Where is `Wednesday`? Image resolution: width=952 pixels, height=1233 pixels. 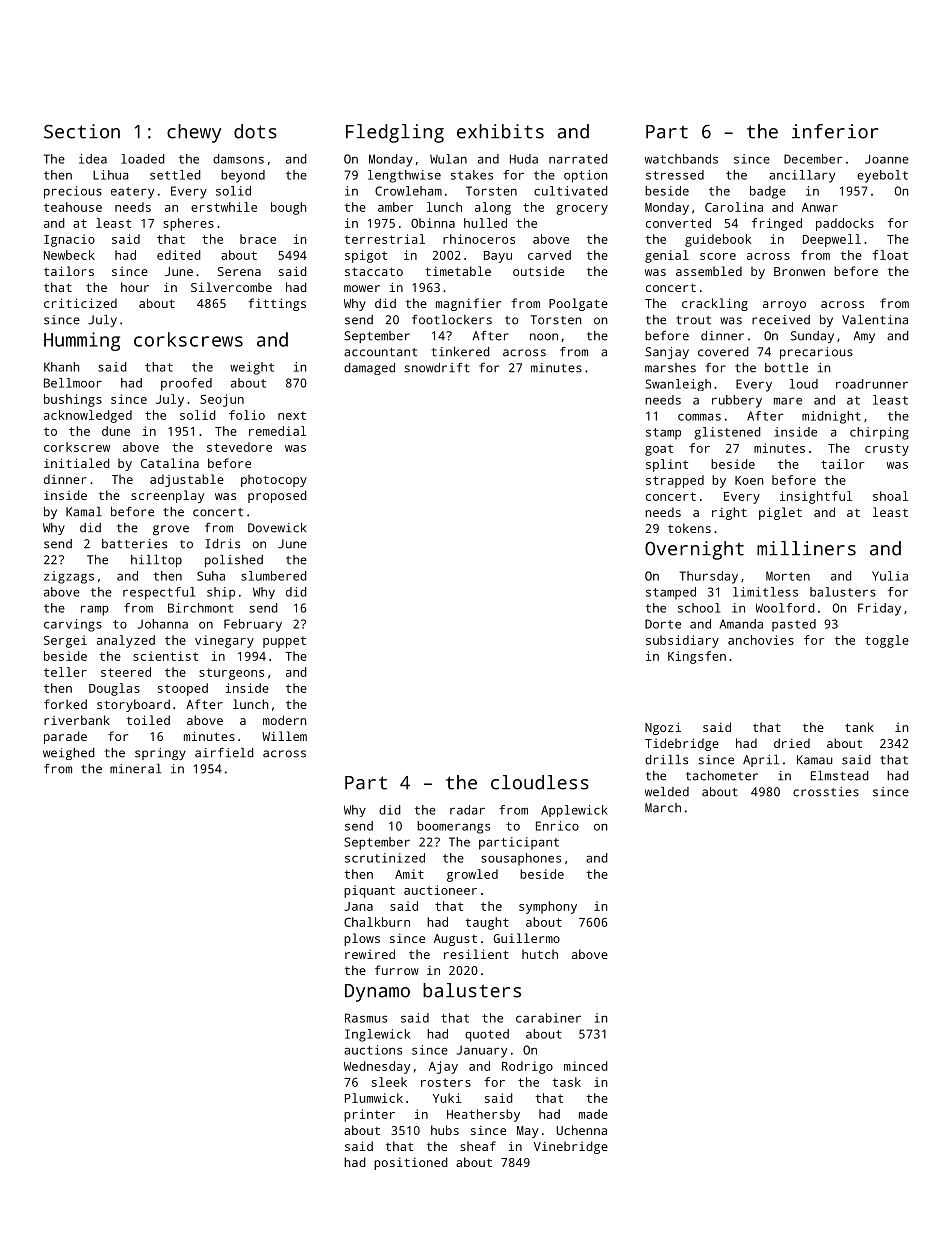
Wednesday is located at coordinates (377, 1067).
